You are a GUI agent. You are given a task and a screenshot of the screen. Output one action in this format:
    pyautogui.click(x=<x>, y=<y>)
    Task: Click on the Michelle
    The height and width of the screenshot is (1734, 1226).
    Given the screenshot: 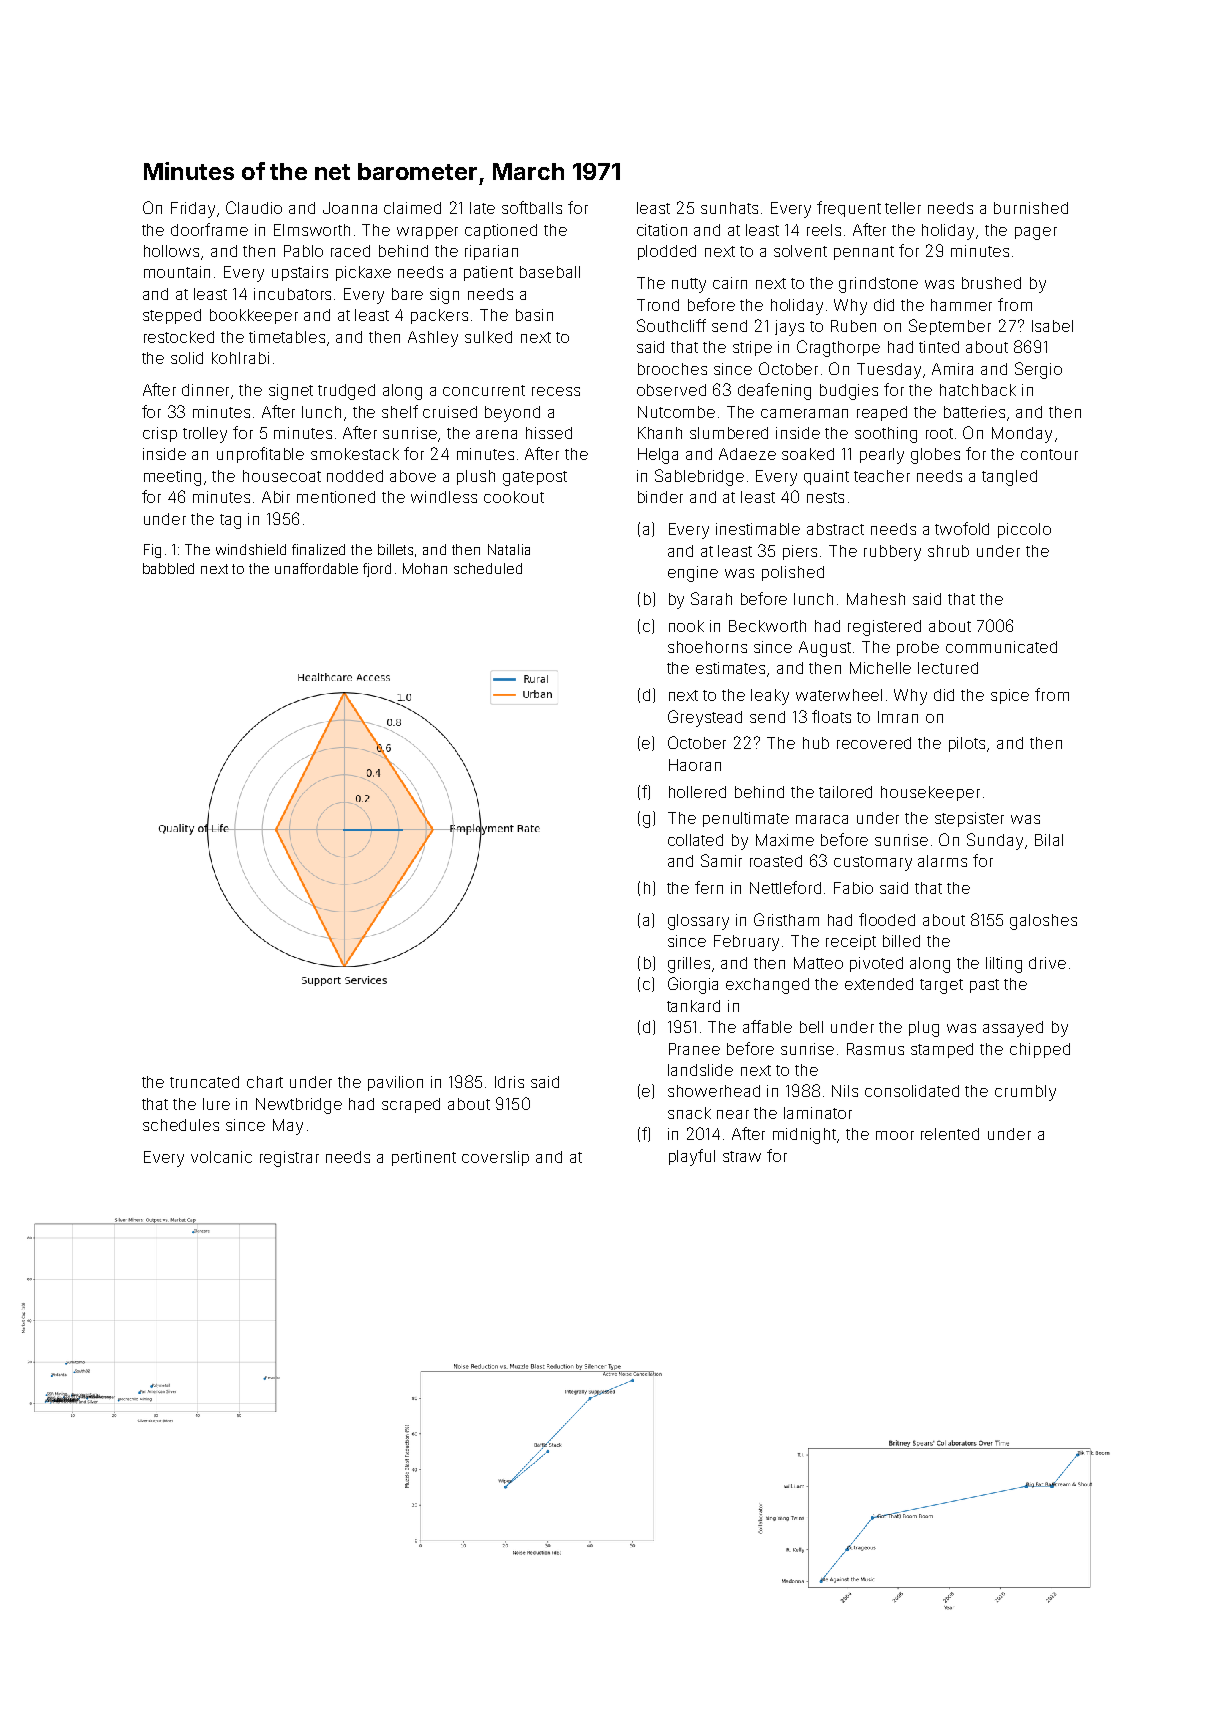 What is the action you would take?
    pyautogui.click(x=880, y=668)
